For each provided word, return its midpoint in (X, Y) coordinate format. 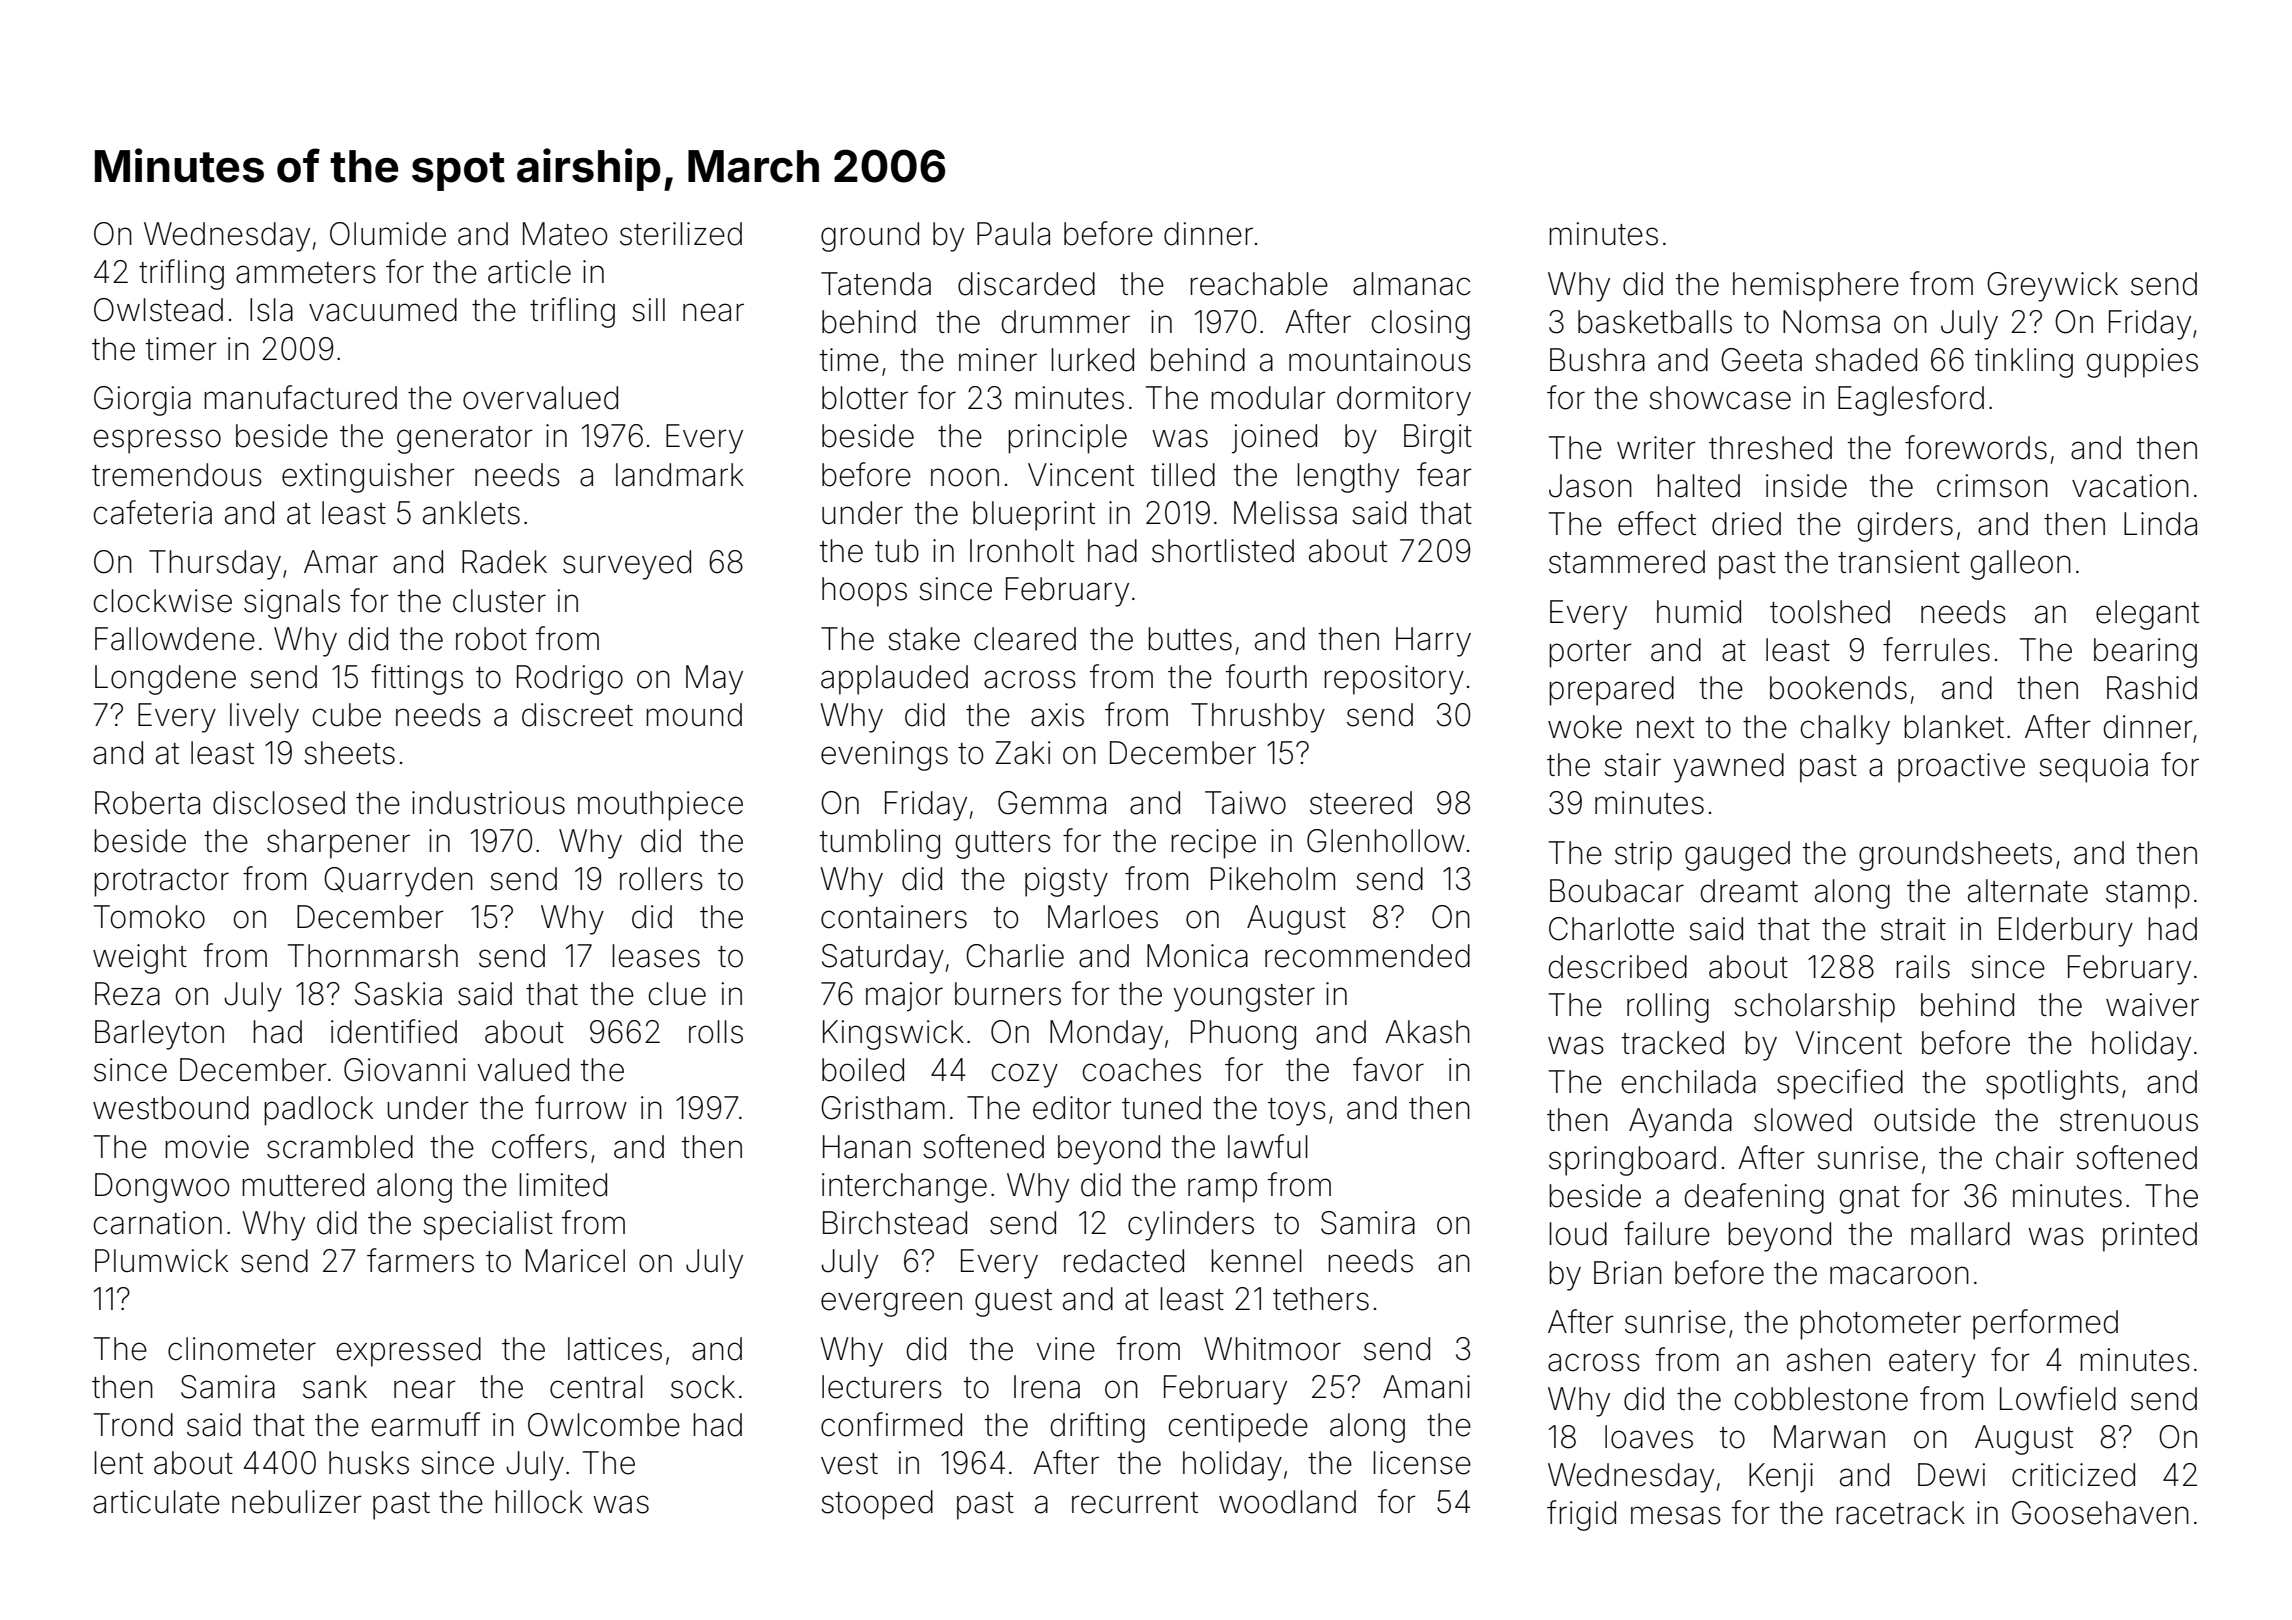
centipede (1238, 1428)
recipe (1213, 844)
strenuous (2129, 1121)
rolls (716, 1032)
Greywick (2052, 287)
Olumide (388, 234)
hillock (539, 1502)
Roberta (147, 803)
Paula (1013, 234)
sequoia (2093, 768)
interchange (904, 1188)
